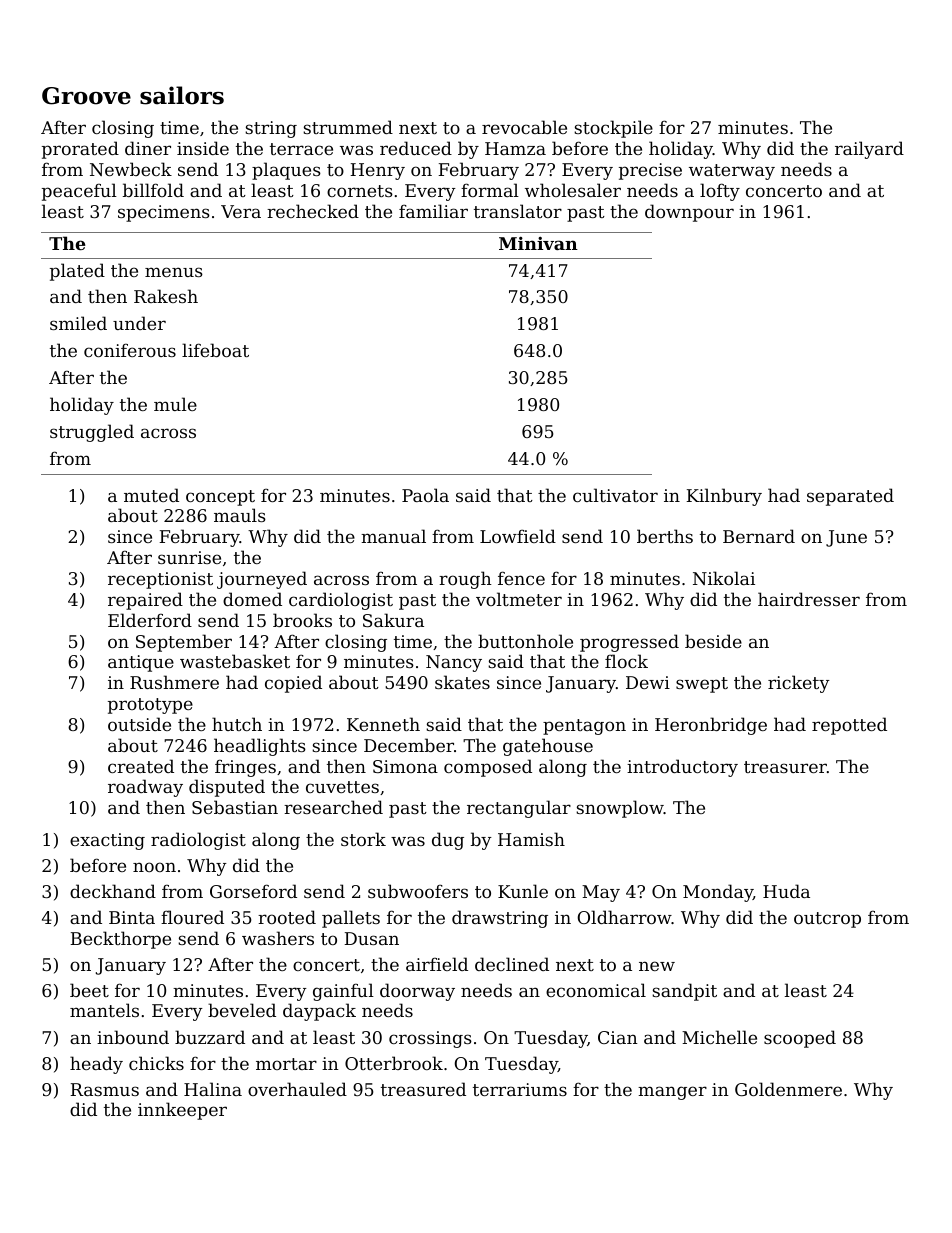 This image has width=952, height=1233. Describe the element at coordinates (869, 150) in the image. I see `railyard` at that location.
